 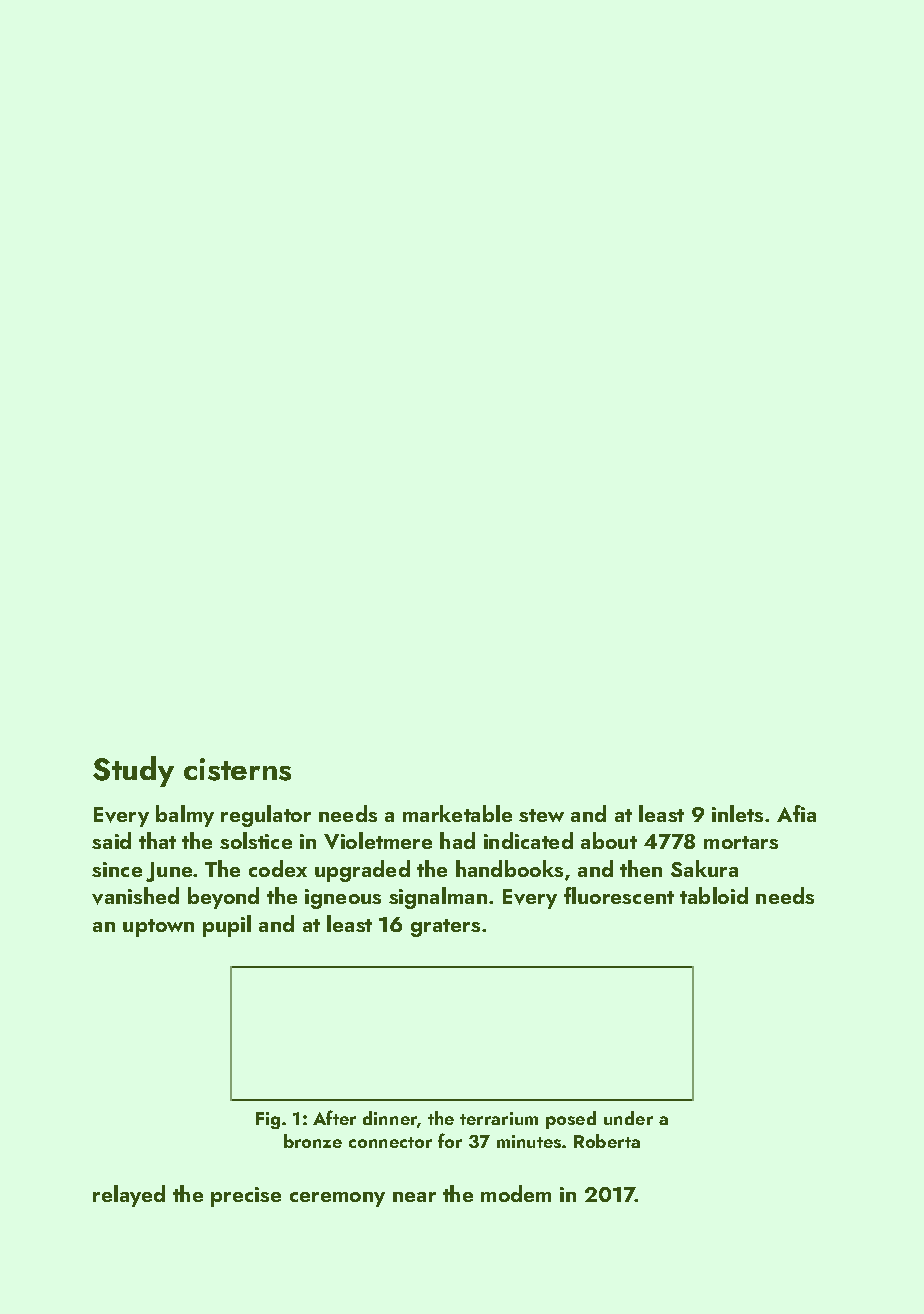 What do you see at coordinates (237, 769) in the screenshot?
I see `cisterns` at bounding box center [237, 769].
